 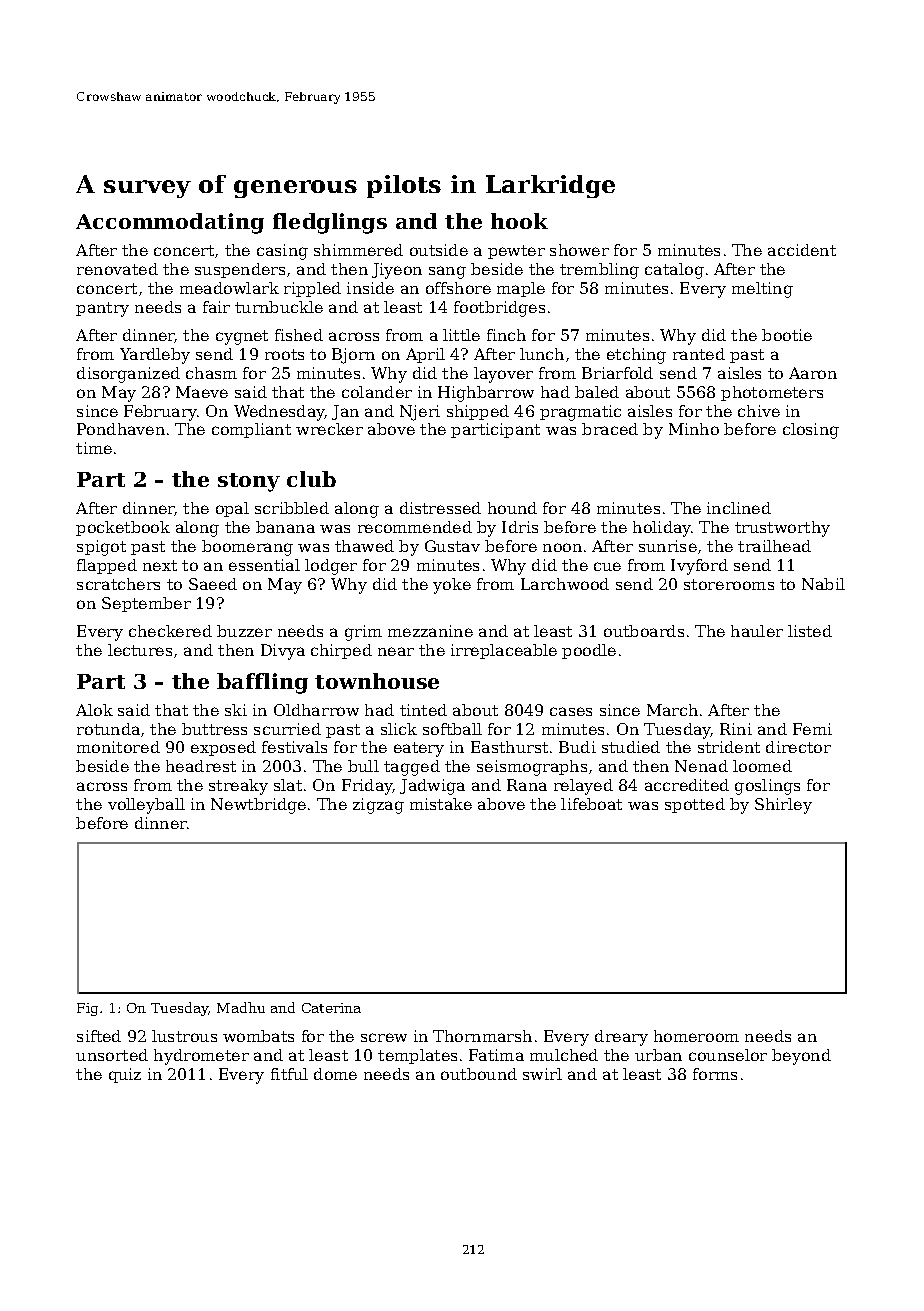 What do you see at coordinates (607, 566) in the page?
I see `cue` at bounding box center [607, 566].
